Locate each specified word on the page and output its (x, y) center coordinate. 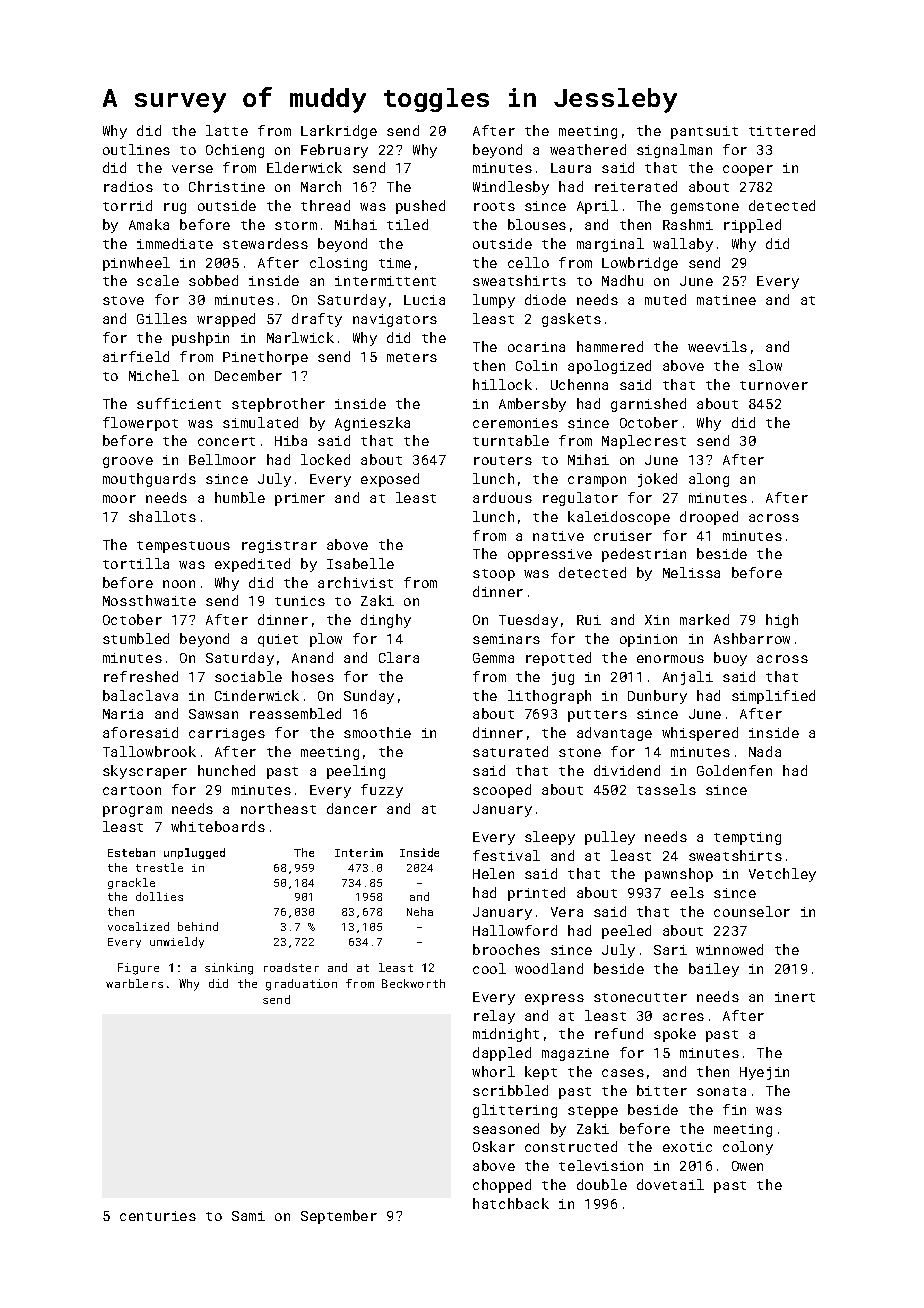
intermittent (385, 281)
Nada (765, 751)
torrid (127, 205)
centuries (158, 1216)
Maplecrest (644, 442)
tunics (300, 601)
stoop (494, 575)
